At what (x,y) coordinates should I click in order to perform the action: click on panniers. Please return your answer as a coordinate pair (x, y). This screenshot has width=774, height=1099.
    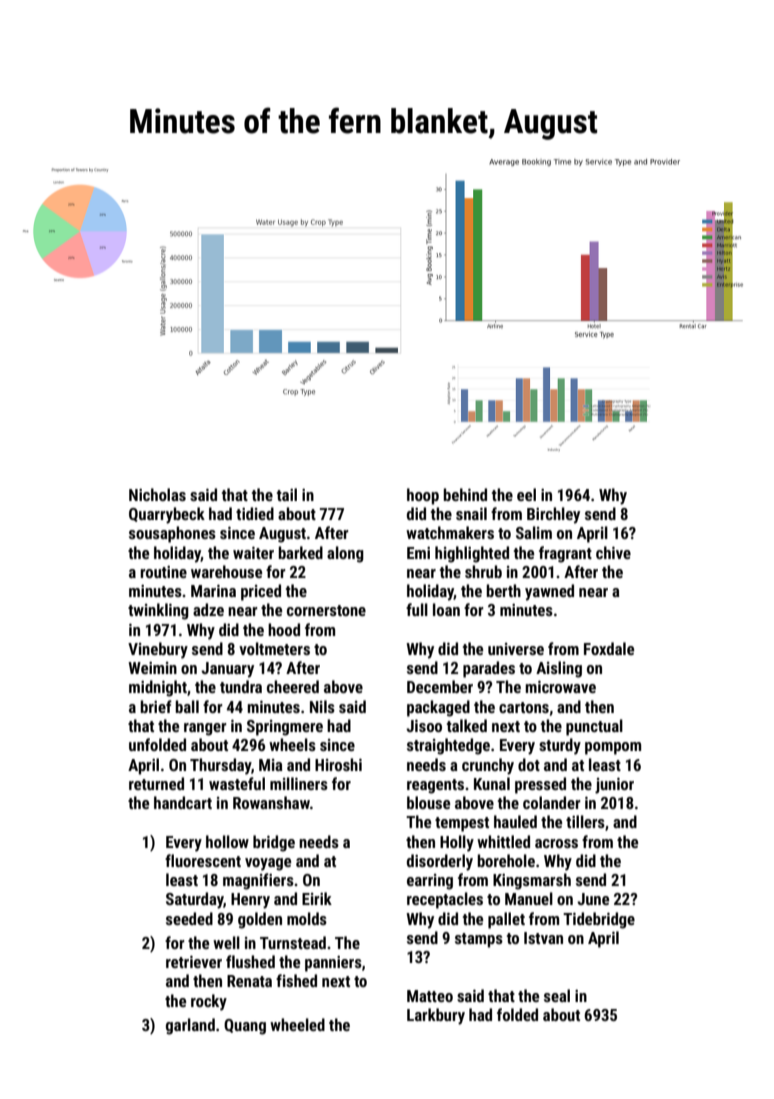
    Looking at the image, I should click on (333, 964).
